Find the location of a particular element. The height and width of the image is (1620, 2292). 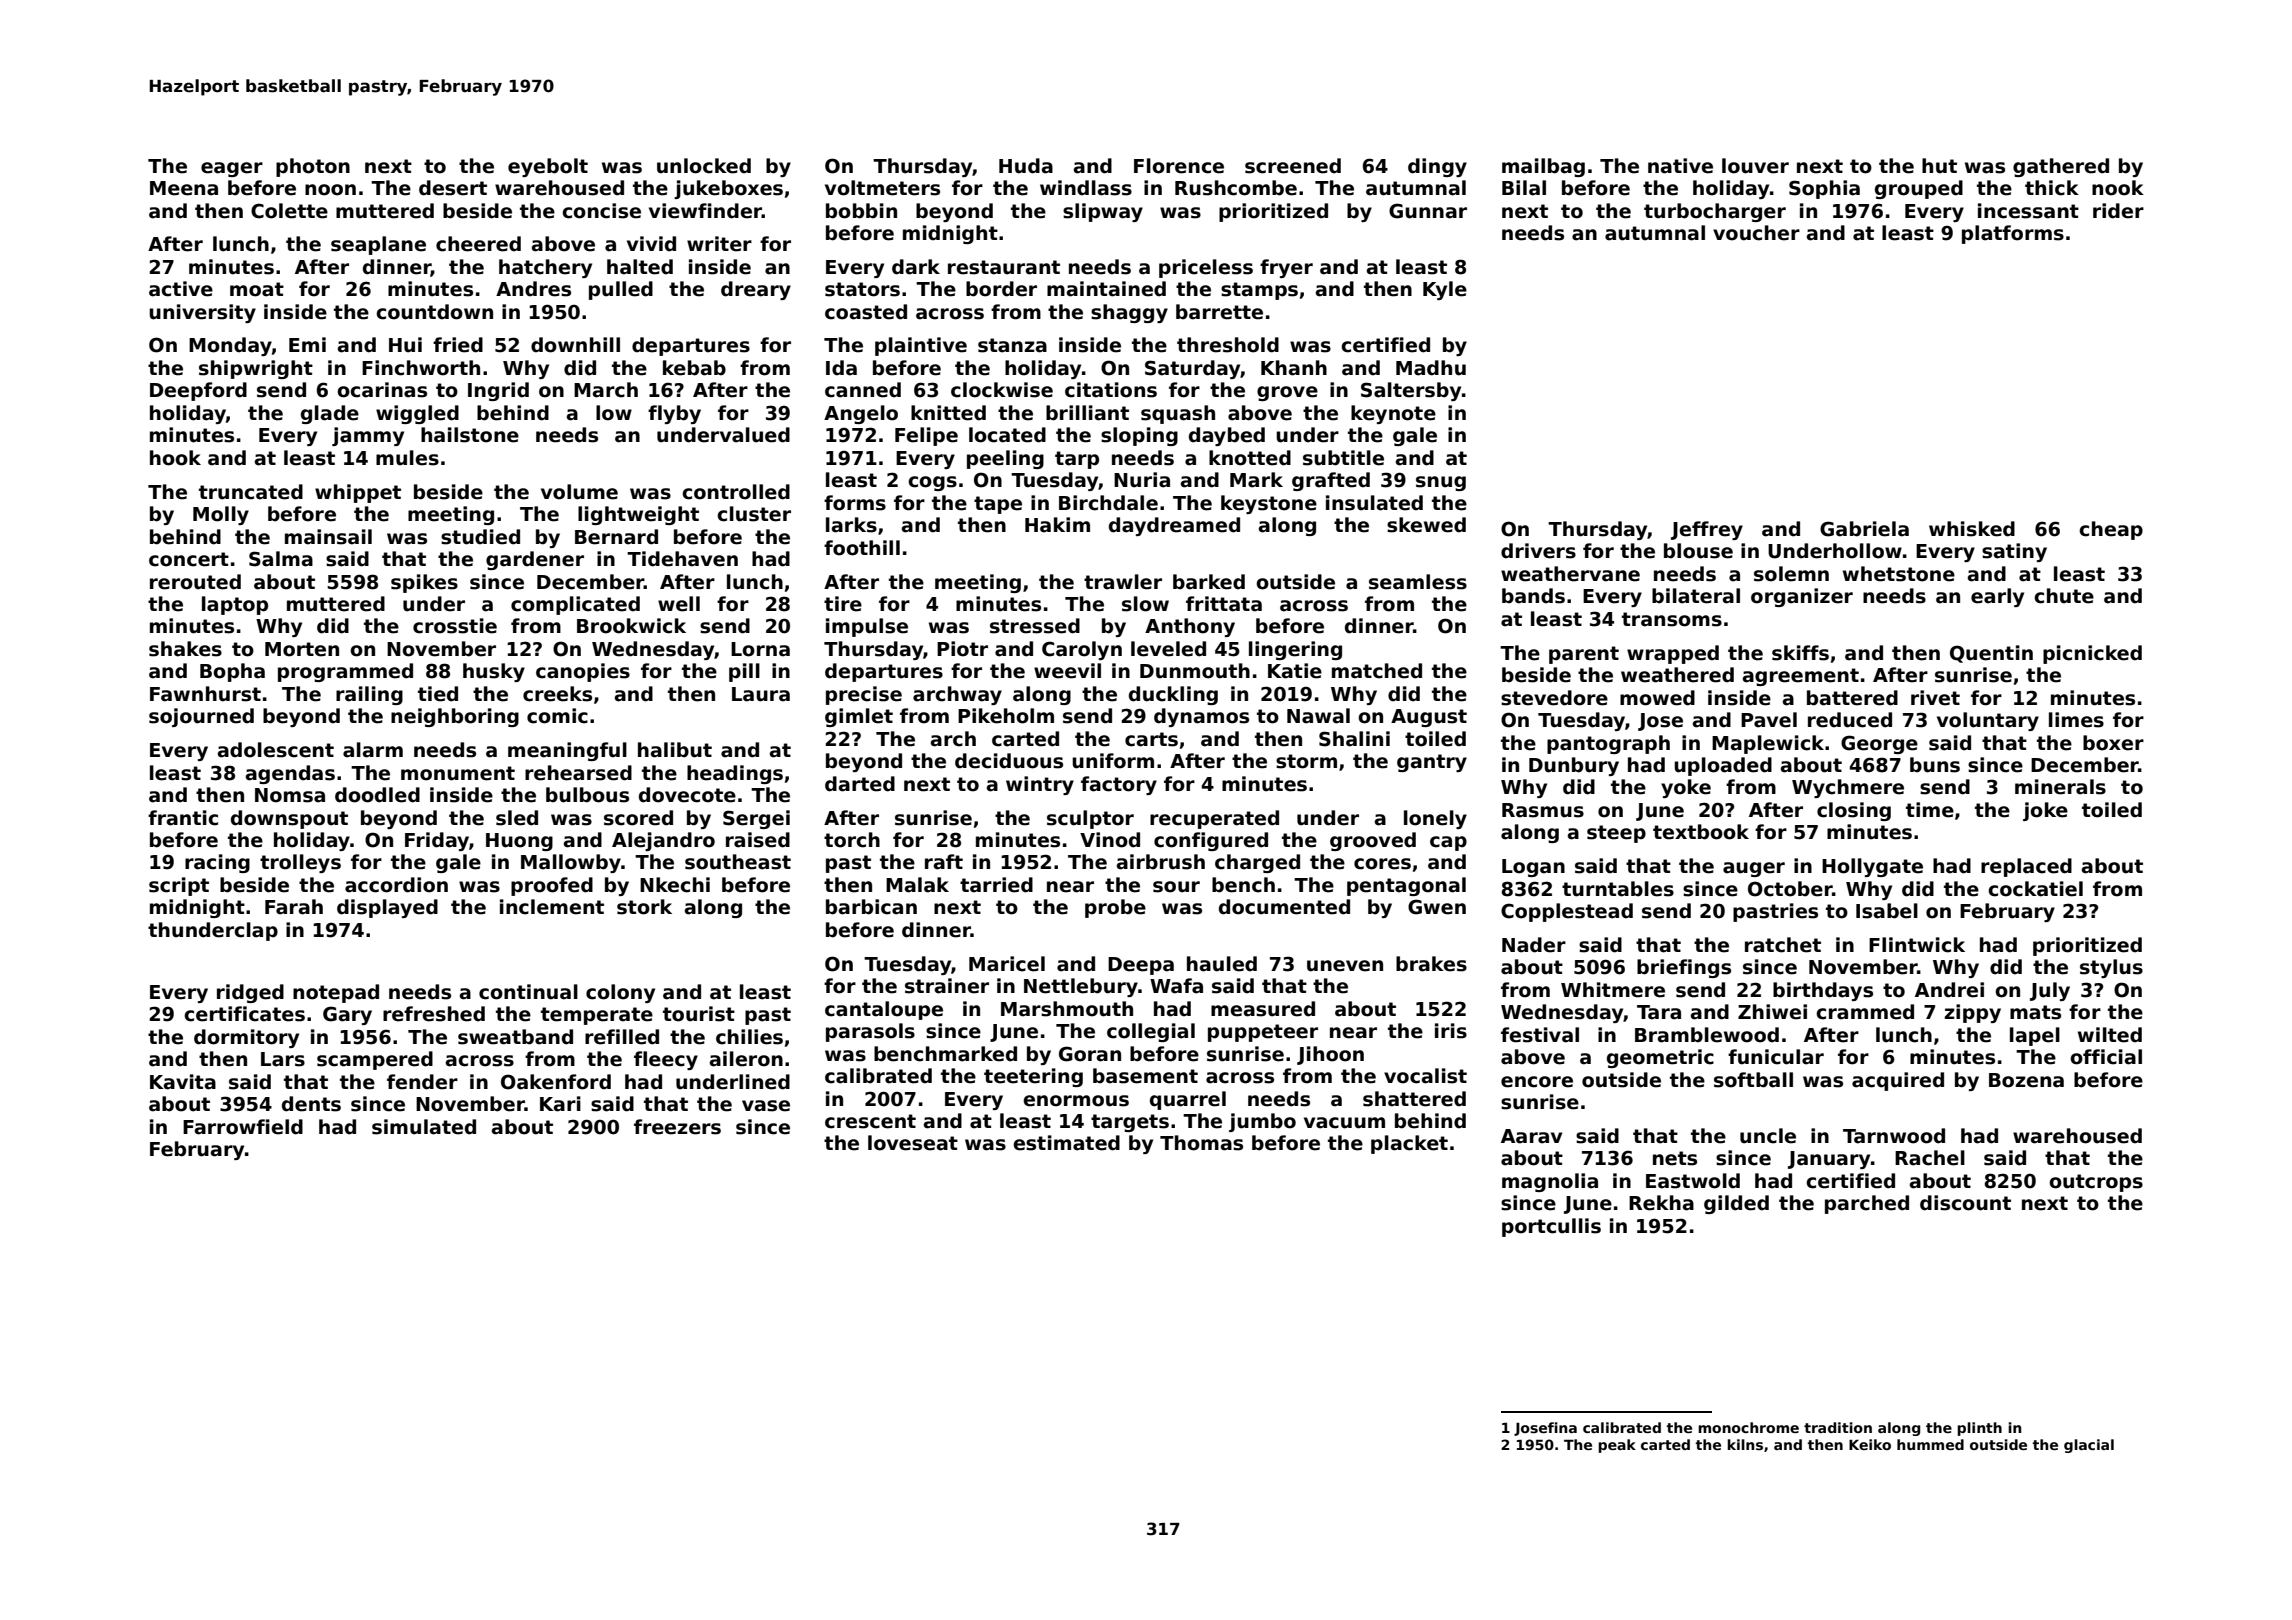

simulated is located at coordinates (424, 1127).
